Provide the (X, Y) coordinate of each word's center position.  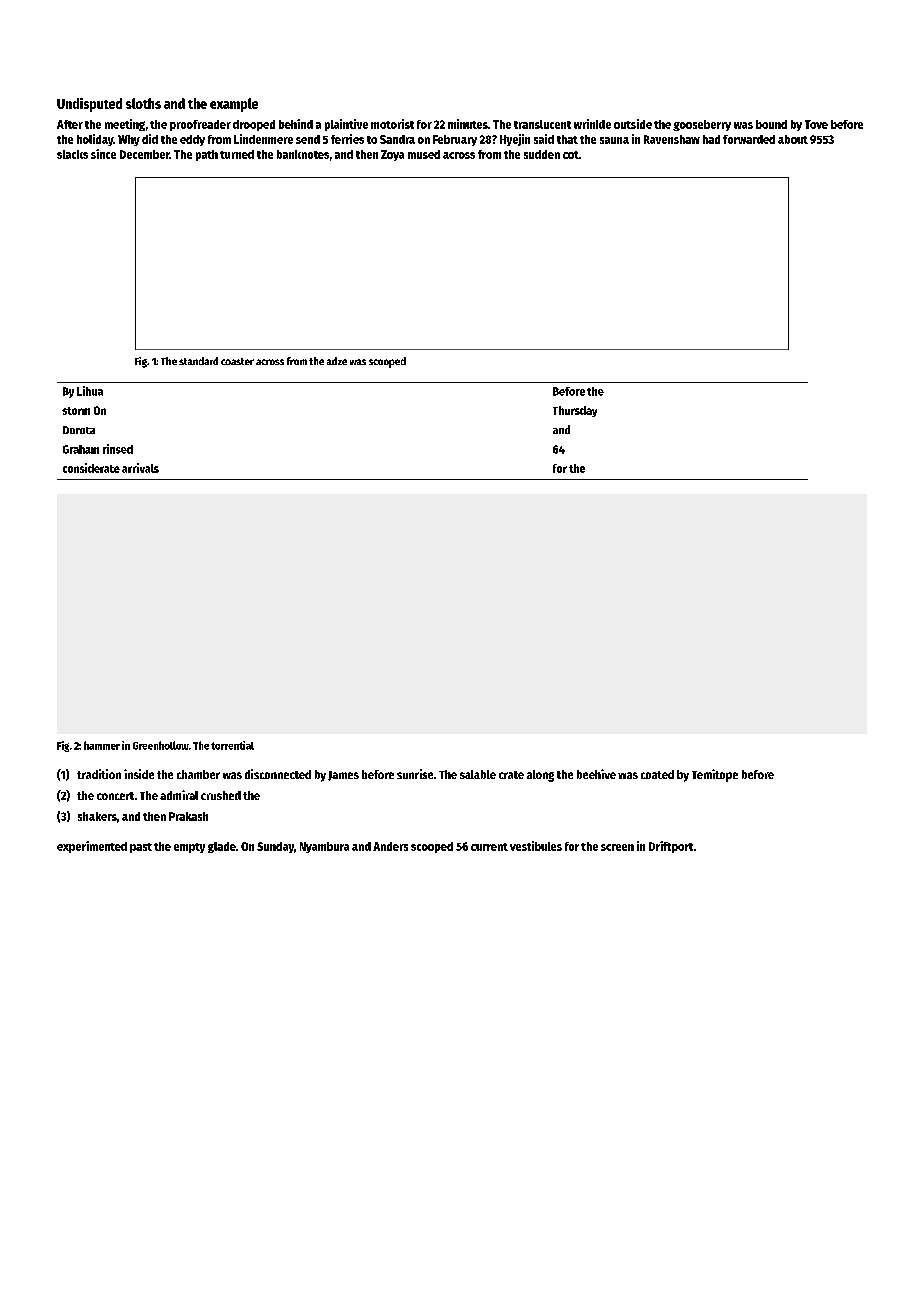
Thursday (575, 411)
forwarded (749, 139)
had (711, 139)
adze (337, 361)
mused (424, 154)
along (540, 776)
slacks (72, 154)
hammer (102, 745)
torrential (232, 745)
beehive (596, 774)
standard (198, 361)
